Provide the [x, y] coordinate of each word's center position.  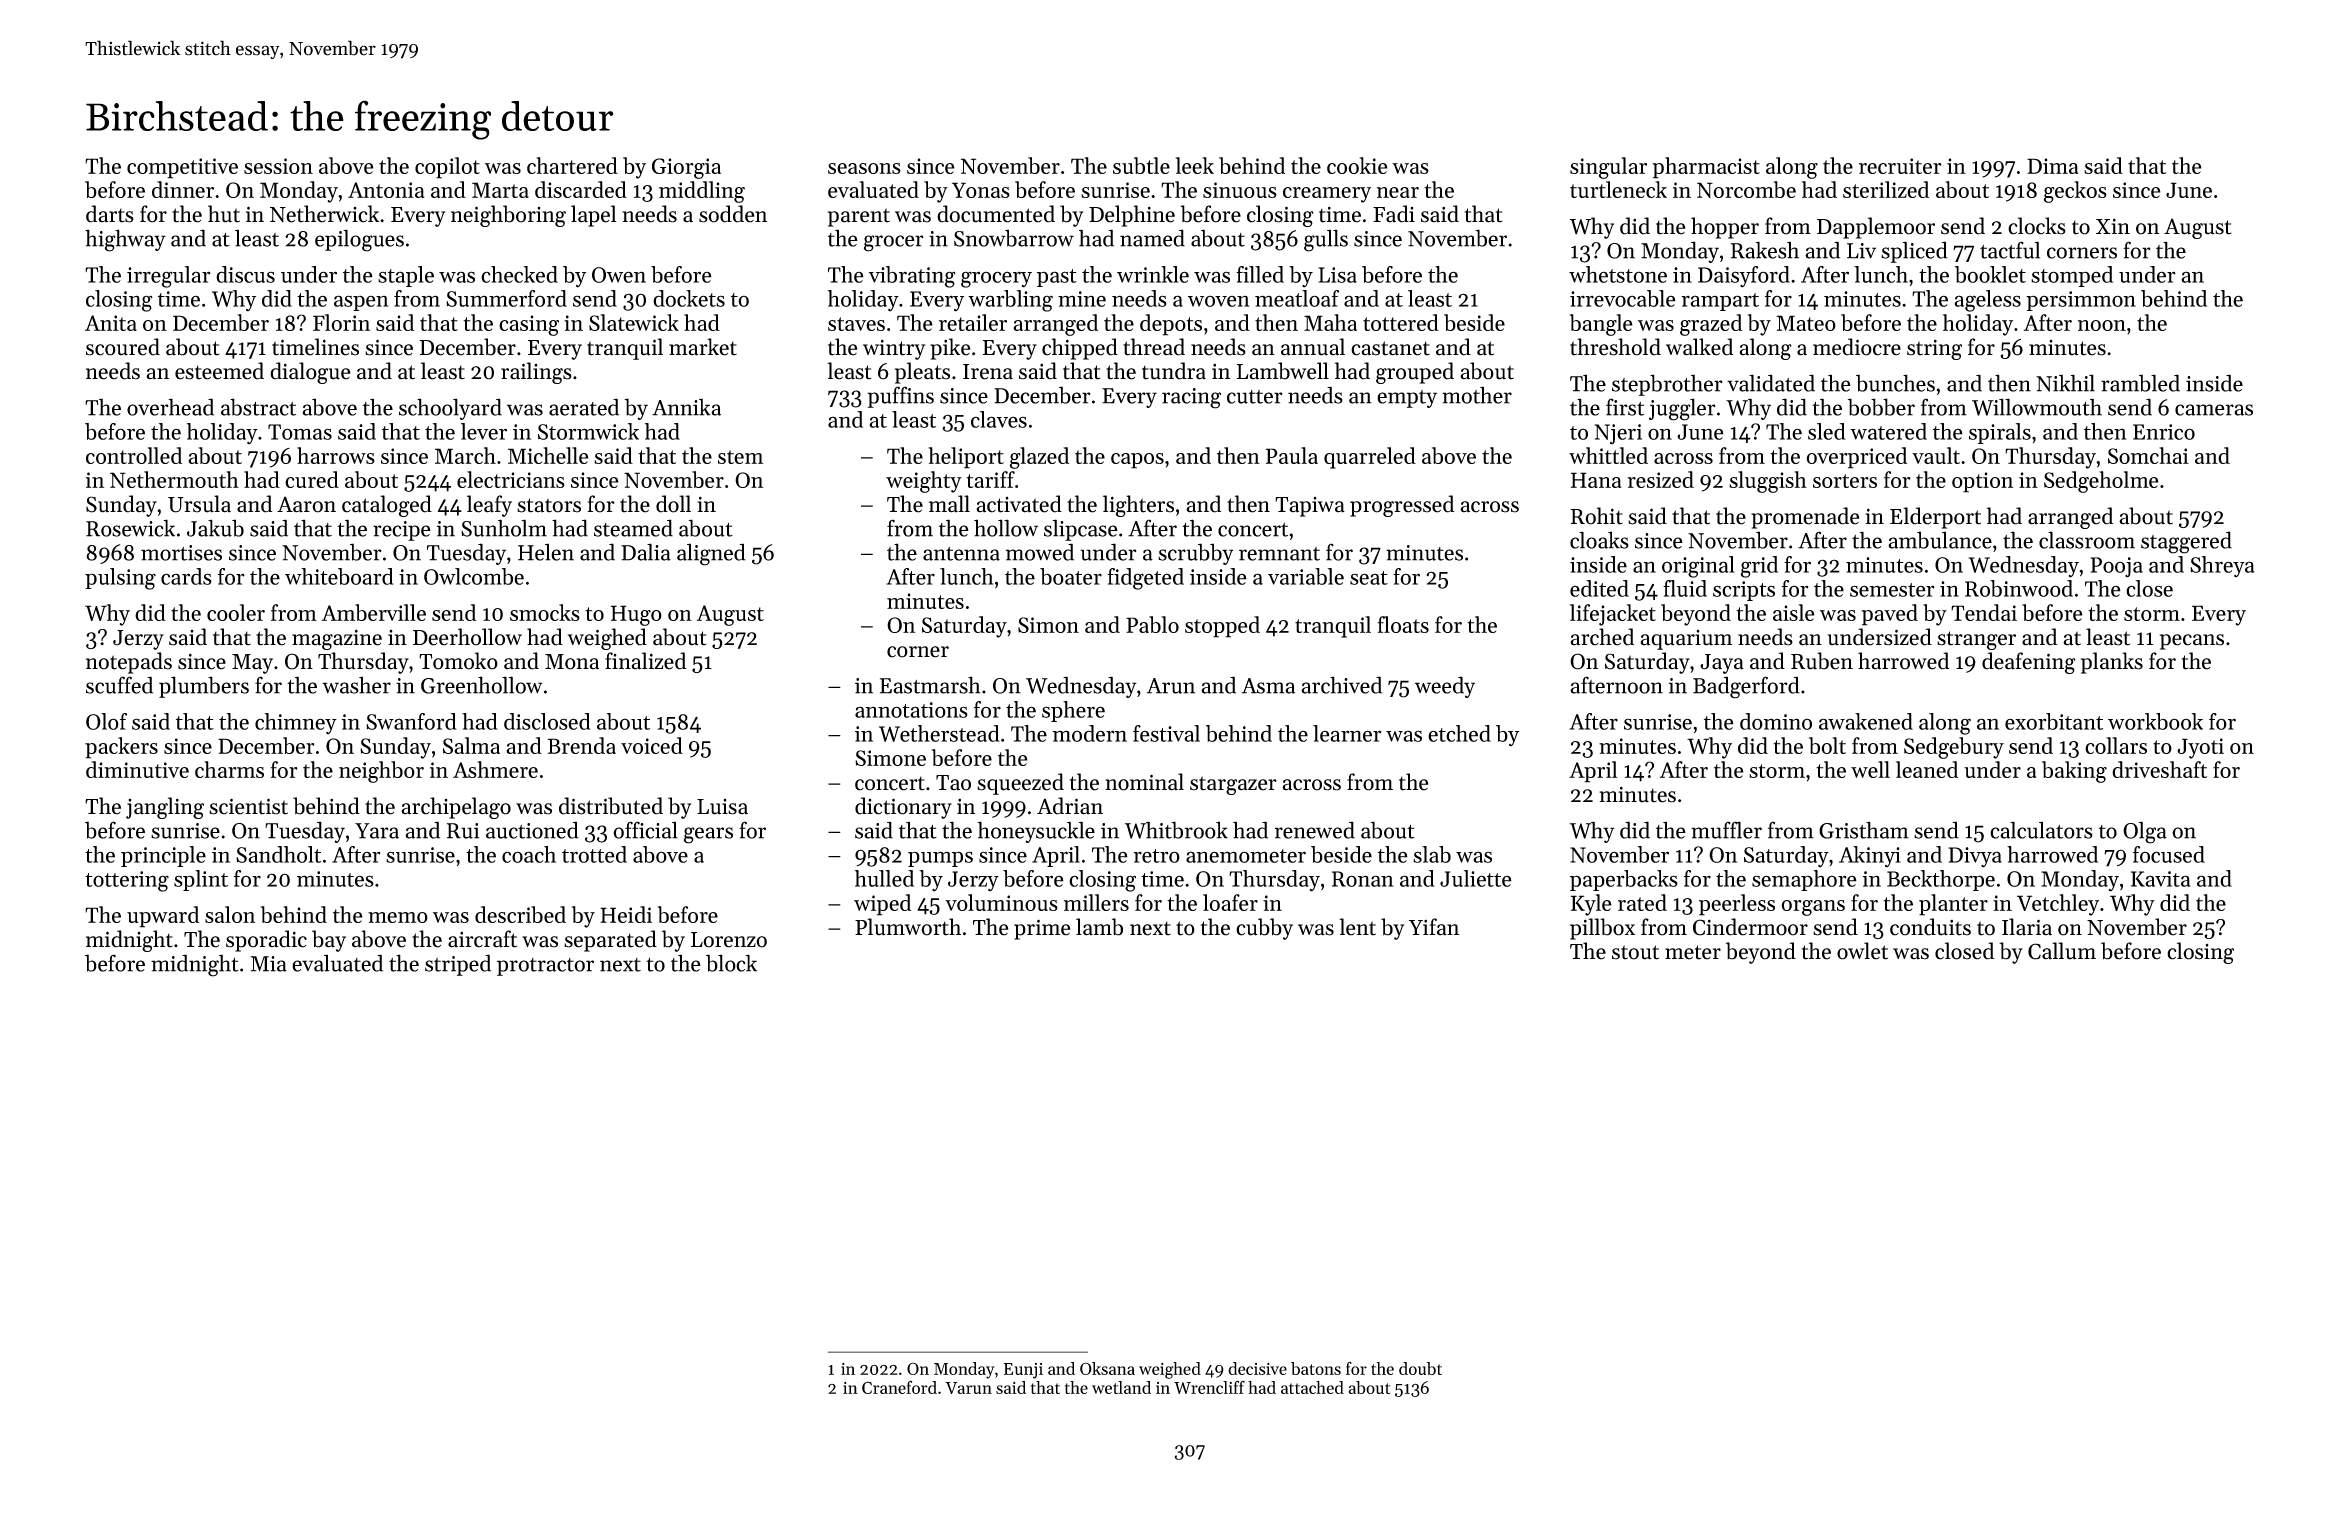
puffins [900, 397]
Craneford [899, 1387]
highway [125, 240]
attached [1312, 1387]
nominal [1144, 782]
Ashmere [495, 769]
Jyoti [2200, 748]
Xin [2113, 226]
